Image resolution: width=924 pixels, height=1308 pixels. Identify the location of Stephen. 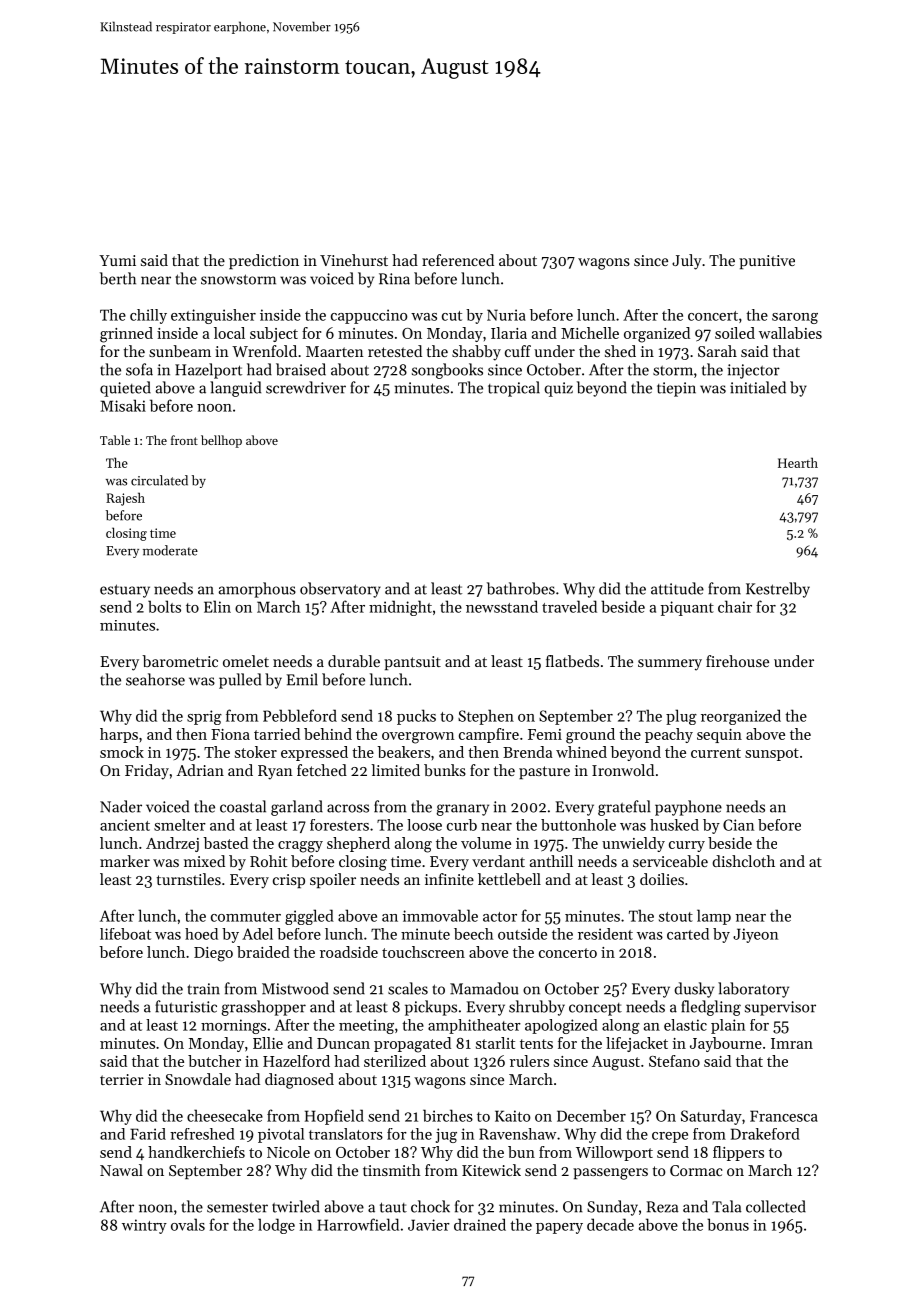
(486, 717).
